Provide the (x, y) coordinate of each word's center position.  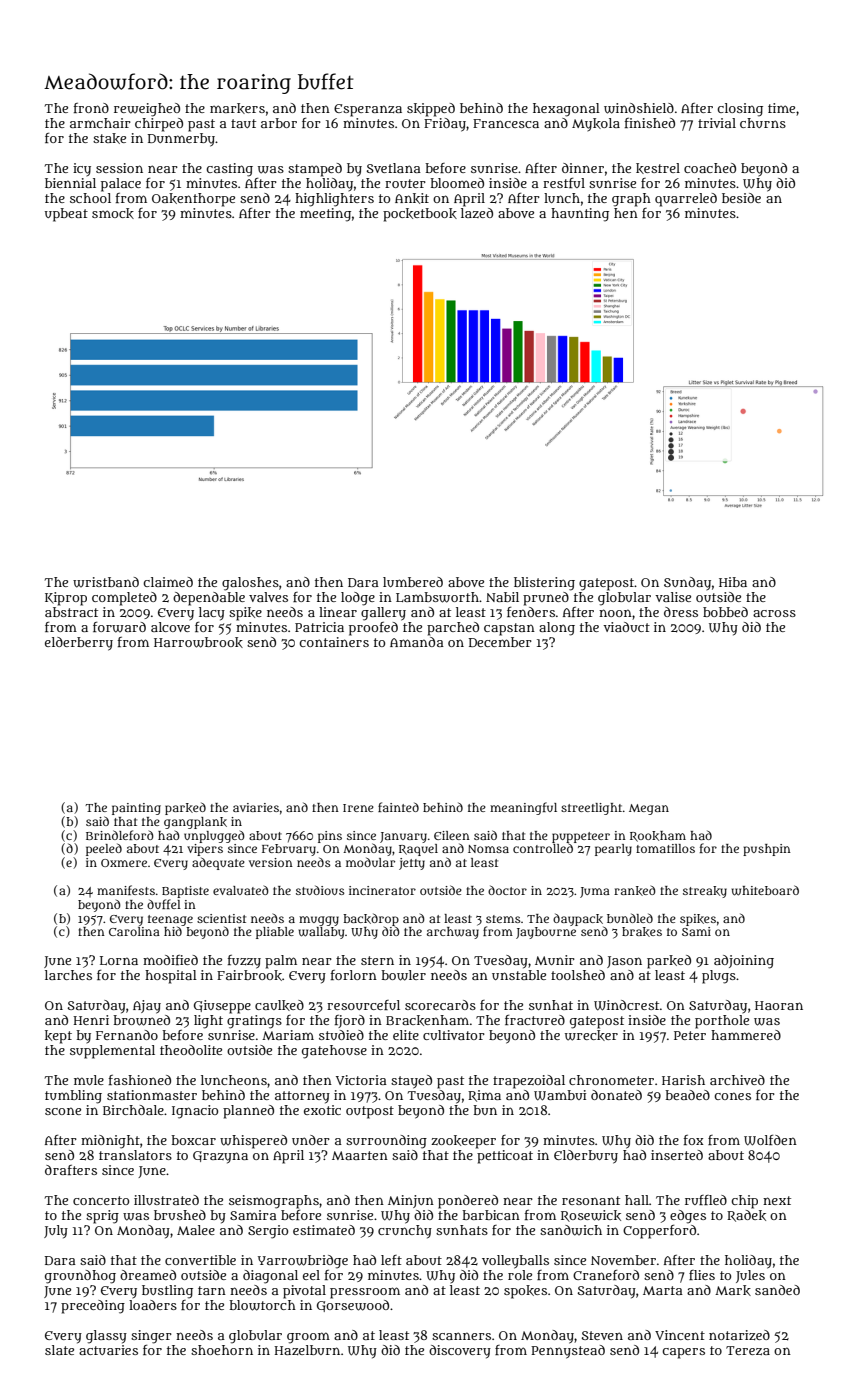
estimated (324, 1230)
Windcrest (626, 1005)
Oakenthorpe (193, 200)
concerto (101, 1200)
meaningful (523, 808)
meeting (325, 215)
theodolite (191, 1050)
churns (763, 123)
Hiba (733, 582)
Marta (663, 1290)
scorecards (440, 1005)
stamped (315, 170)
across (774, 613)
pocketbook (420, 215)
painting (136, 809)
